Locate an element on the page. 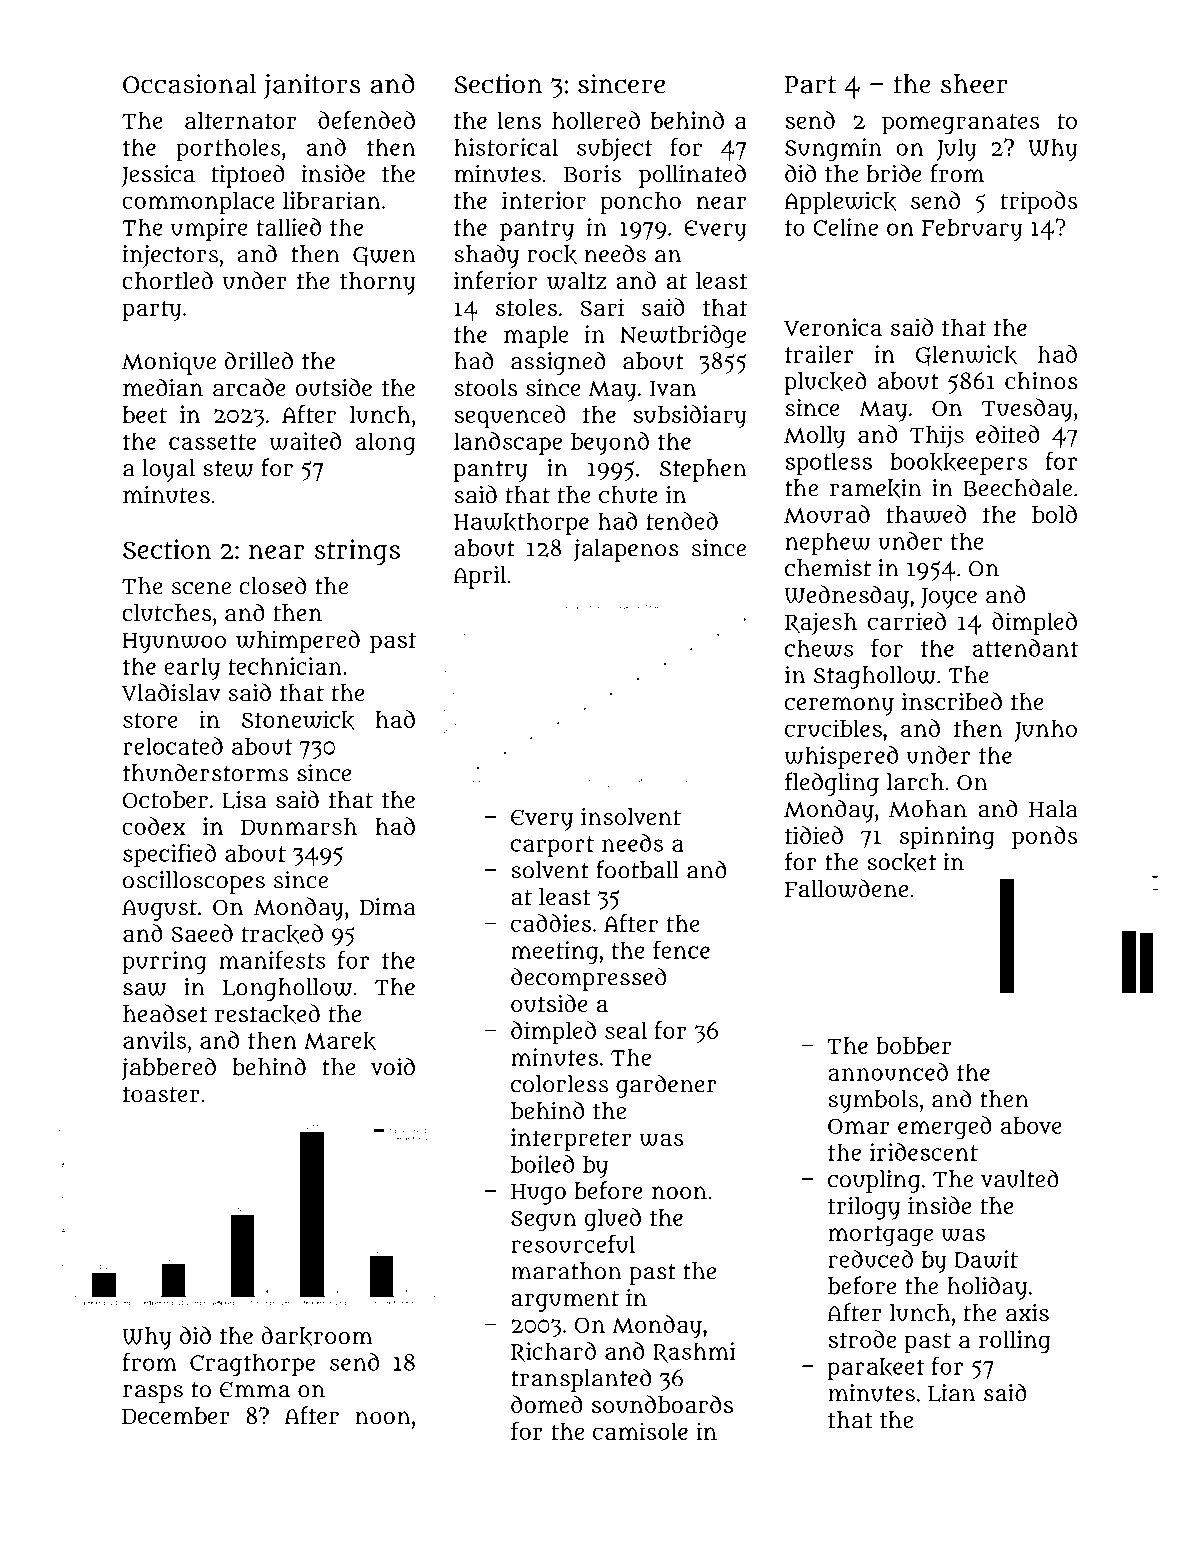 The height and width of the page is (1553, 1200). carport is located at coordinates (552, 846).
